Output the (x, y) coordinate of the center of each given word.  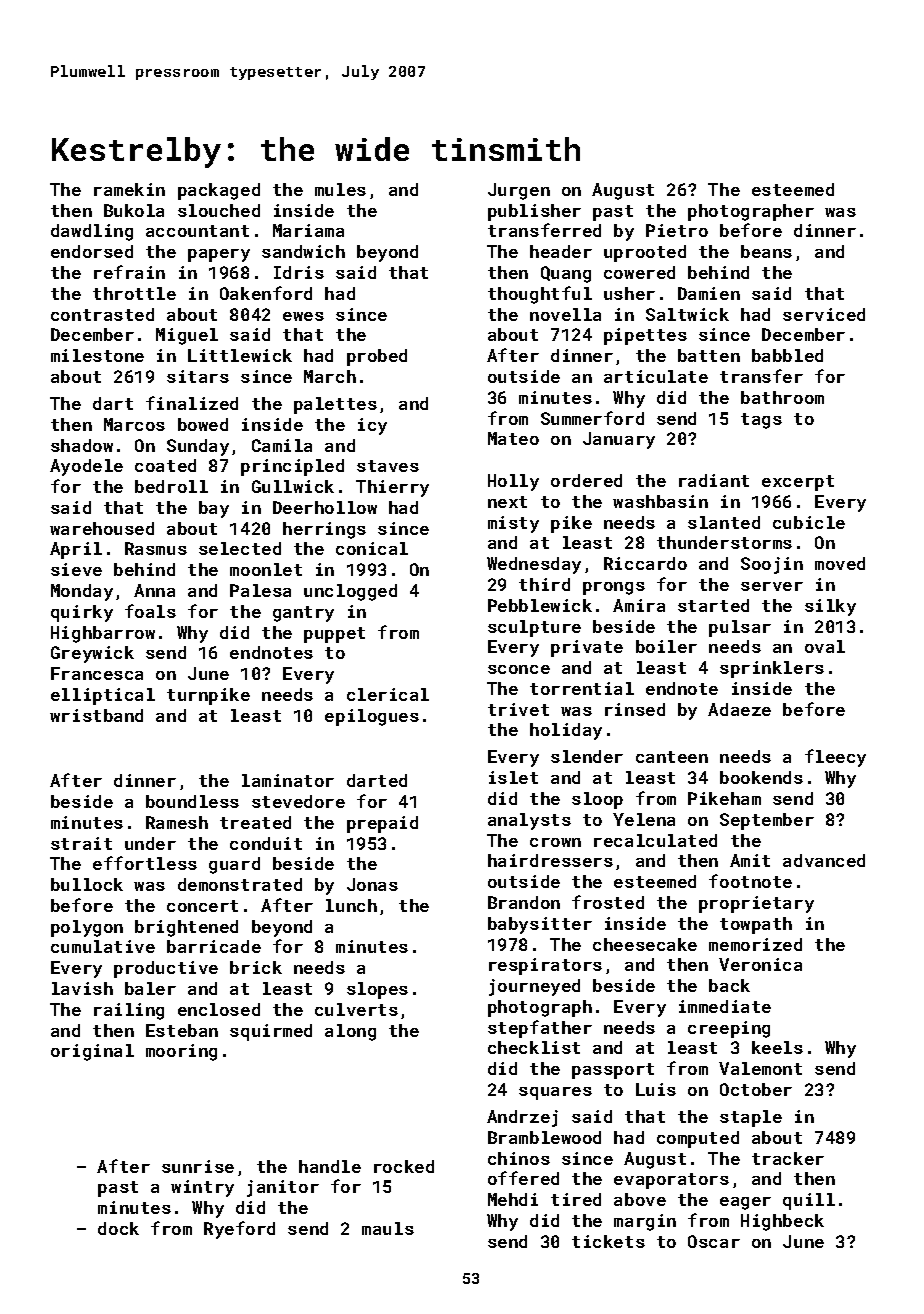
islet (513, 777)
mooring (181, 1052)
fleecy (835, 758)
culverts (356, 1009)
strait (81, 843)
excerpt (798, 483)
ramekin (129, 189)
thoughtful (540, 295)
